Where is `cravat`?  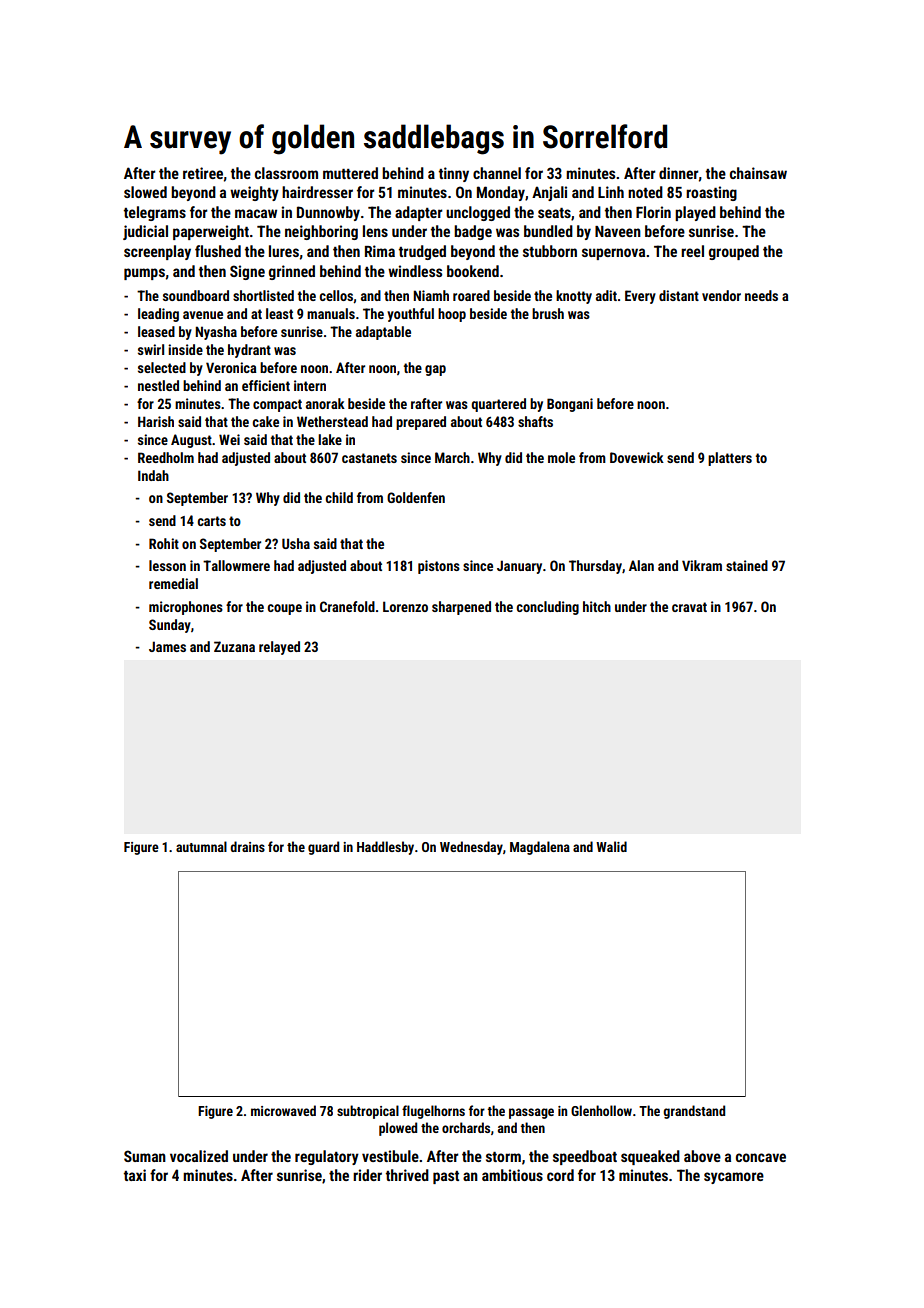 cravat is located at coordinates (689, 607).
